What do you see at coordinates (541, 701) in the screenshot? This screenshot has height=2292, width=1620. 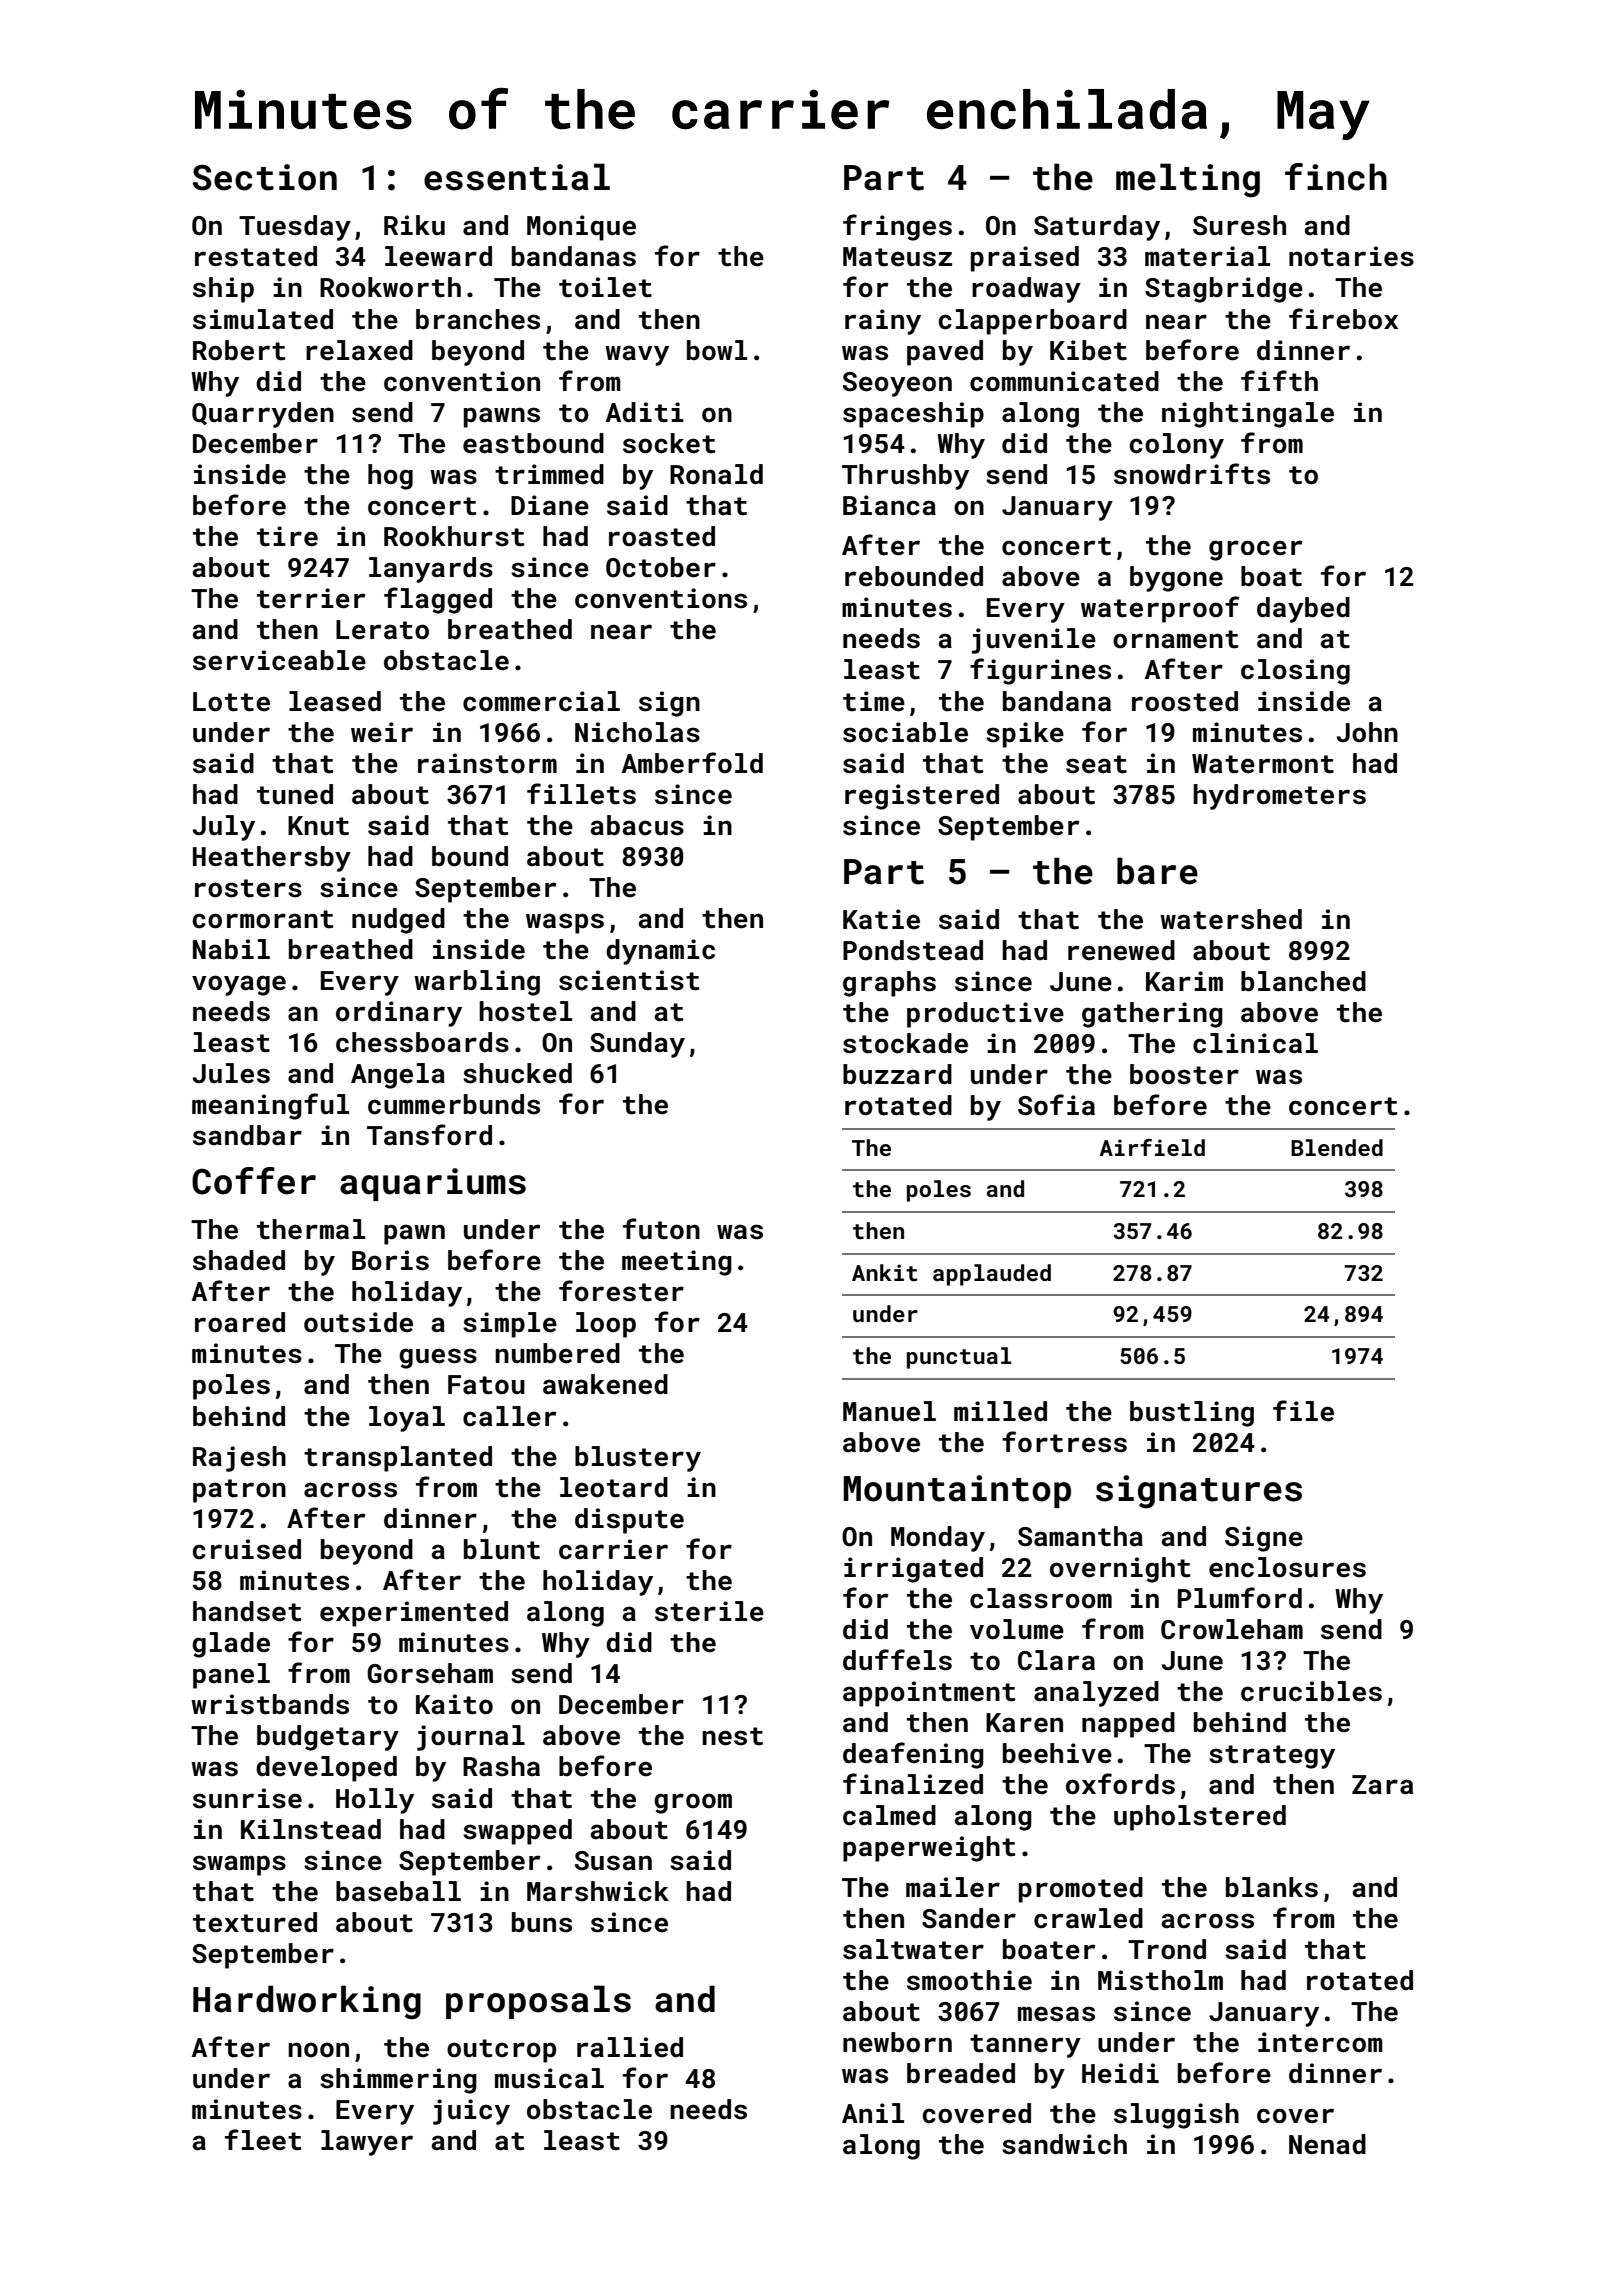 I see `commercial` at bounding box center [541, 701].
